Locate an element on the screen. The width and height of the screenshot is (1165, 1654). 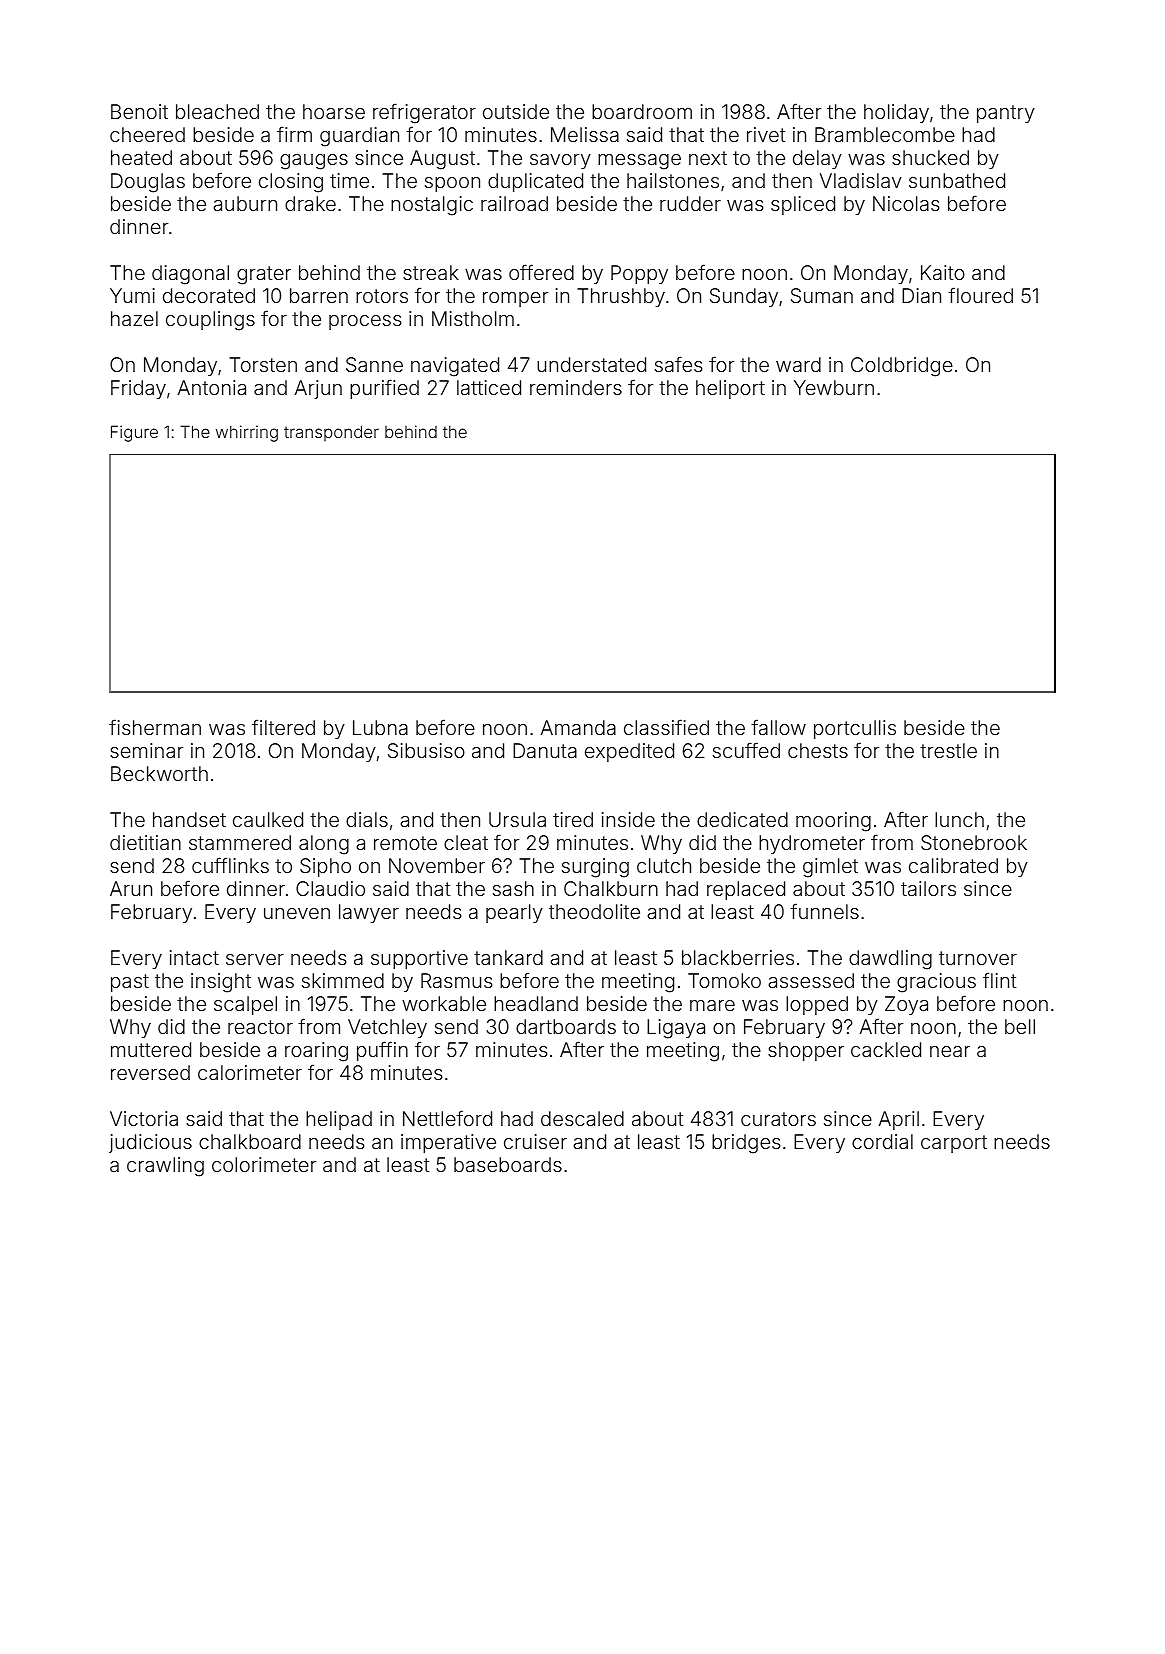
Nettleford is located at coordinates (447, 1118).
